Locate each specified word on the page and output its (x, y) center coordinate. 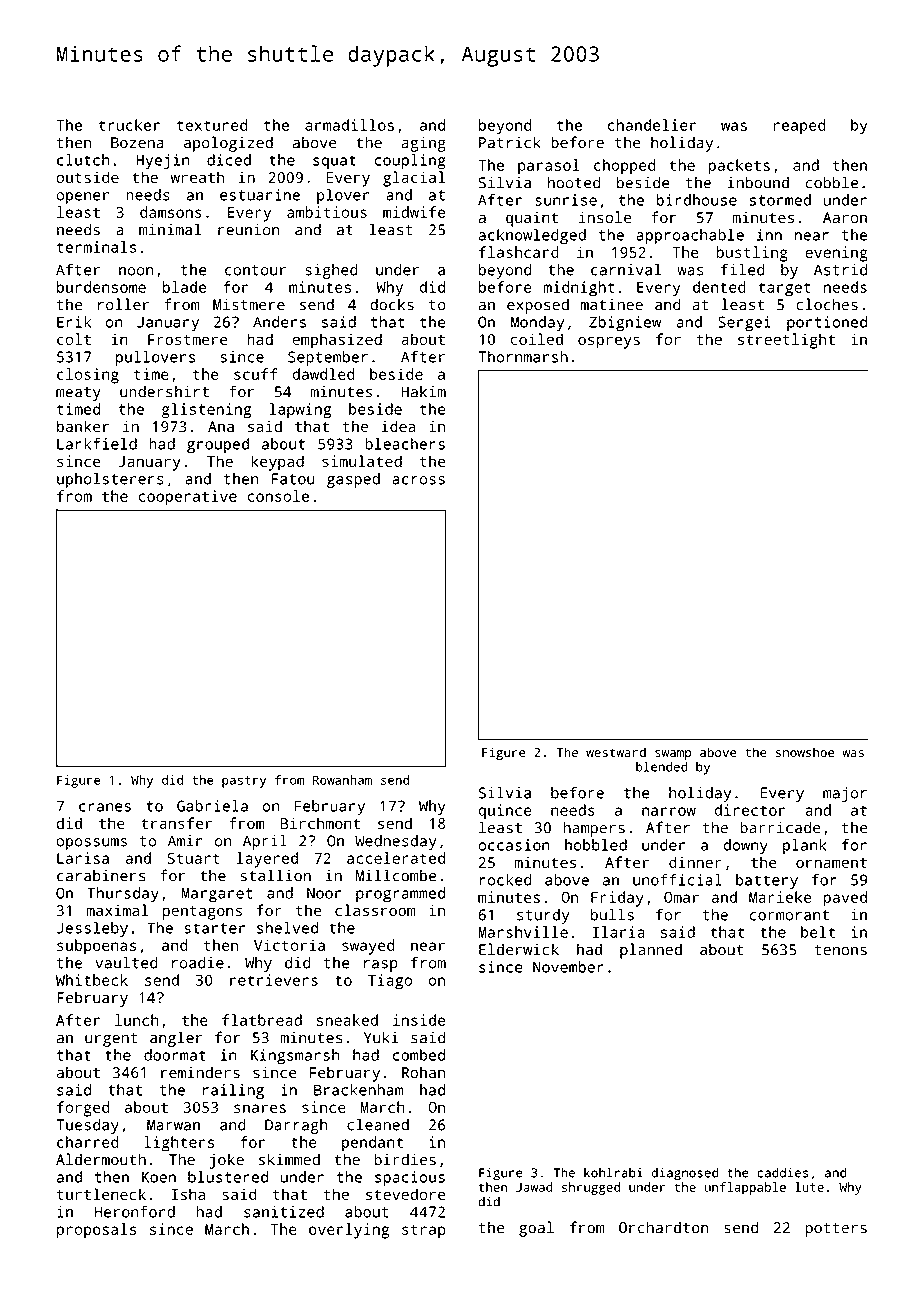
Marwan (173, 1125)
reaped (799, 126)
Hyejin (162, 162)
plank (805, 847)
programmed (400, 895)
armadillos (349, 125)
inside (419, 1020)
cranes (105, 807)
